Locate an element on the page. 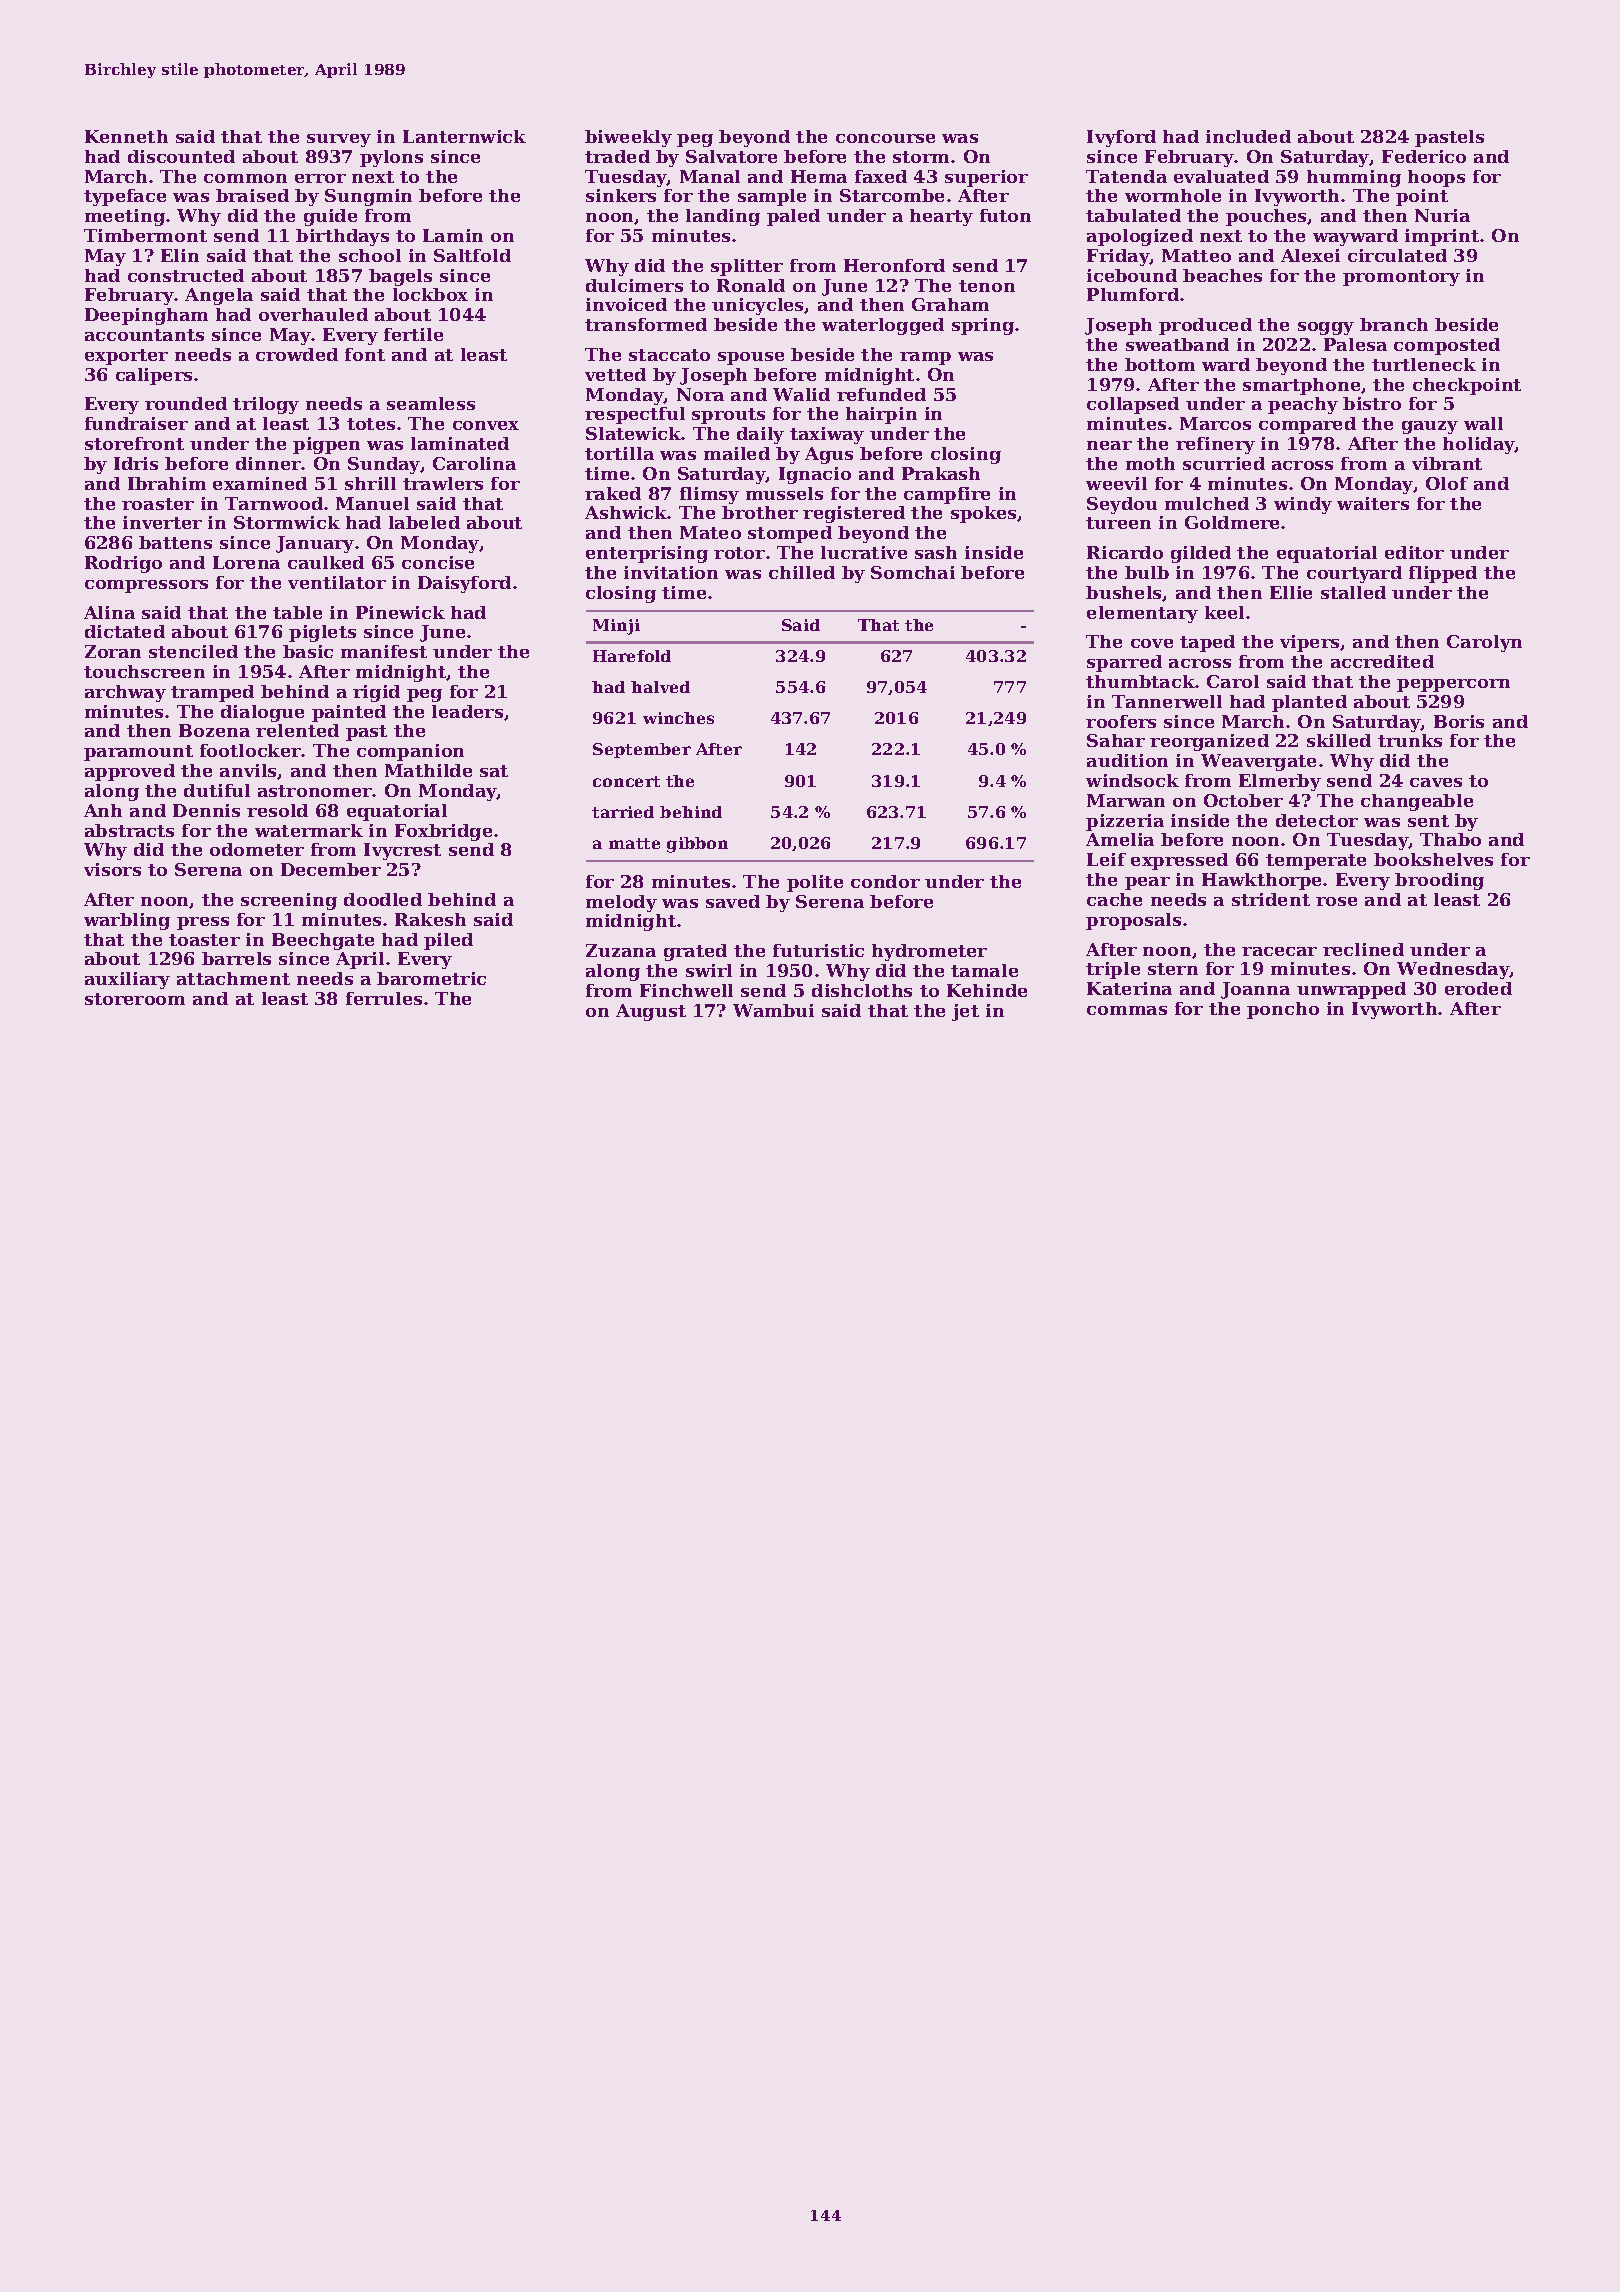 The image size is (1620, 2292). biweekly is located at coordinates (628, 138).
